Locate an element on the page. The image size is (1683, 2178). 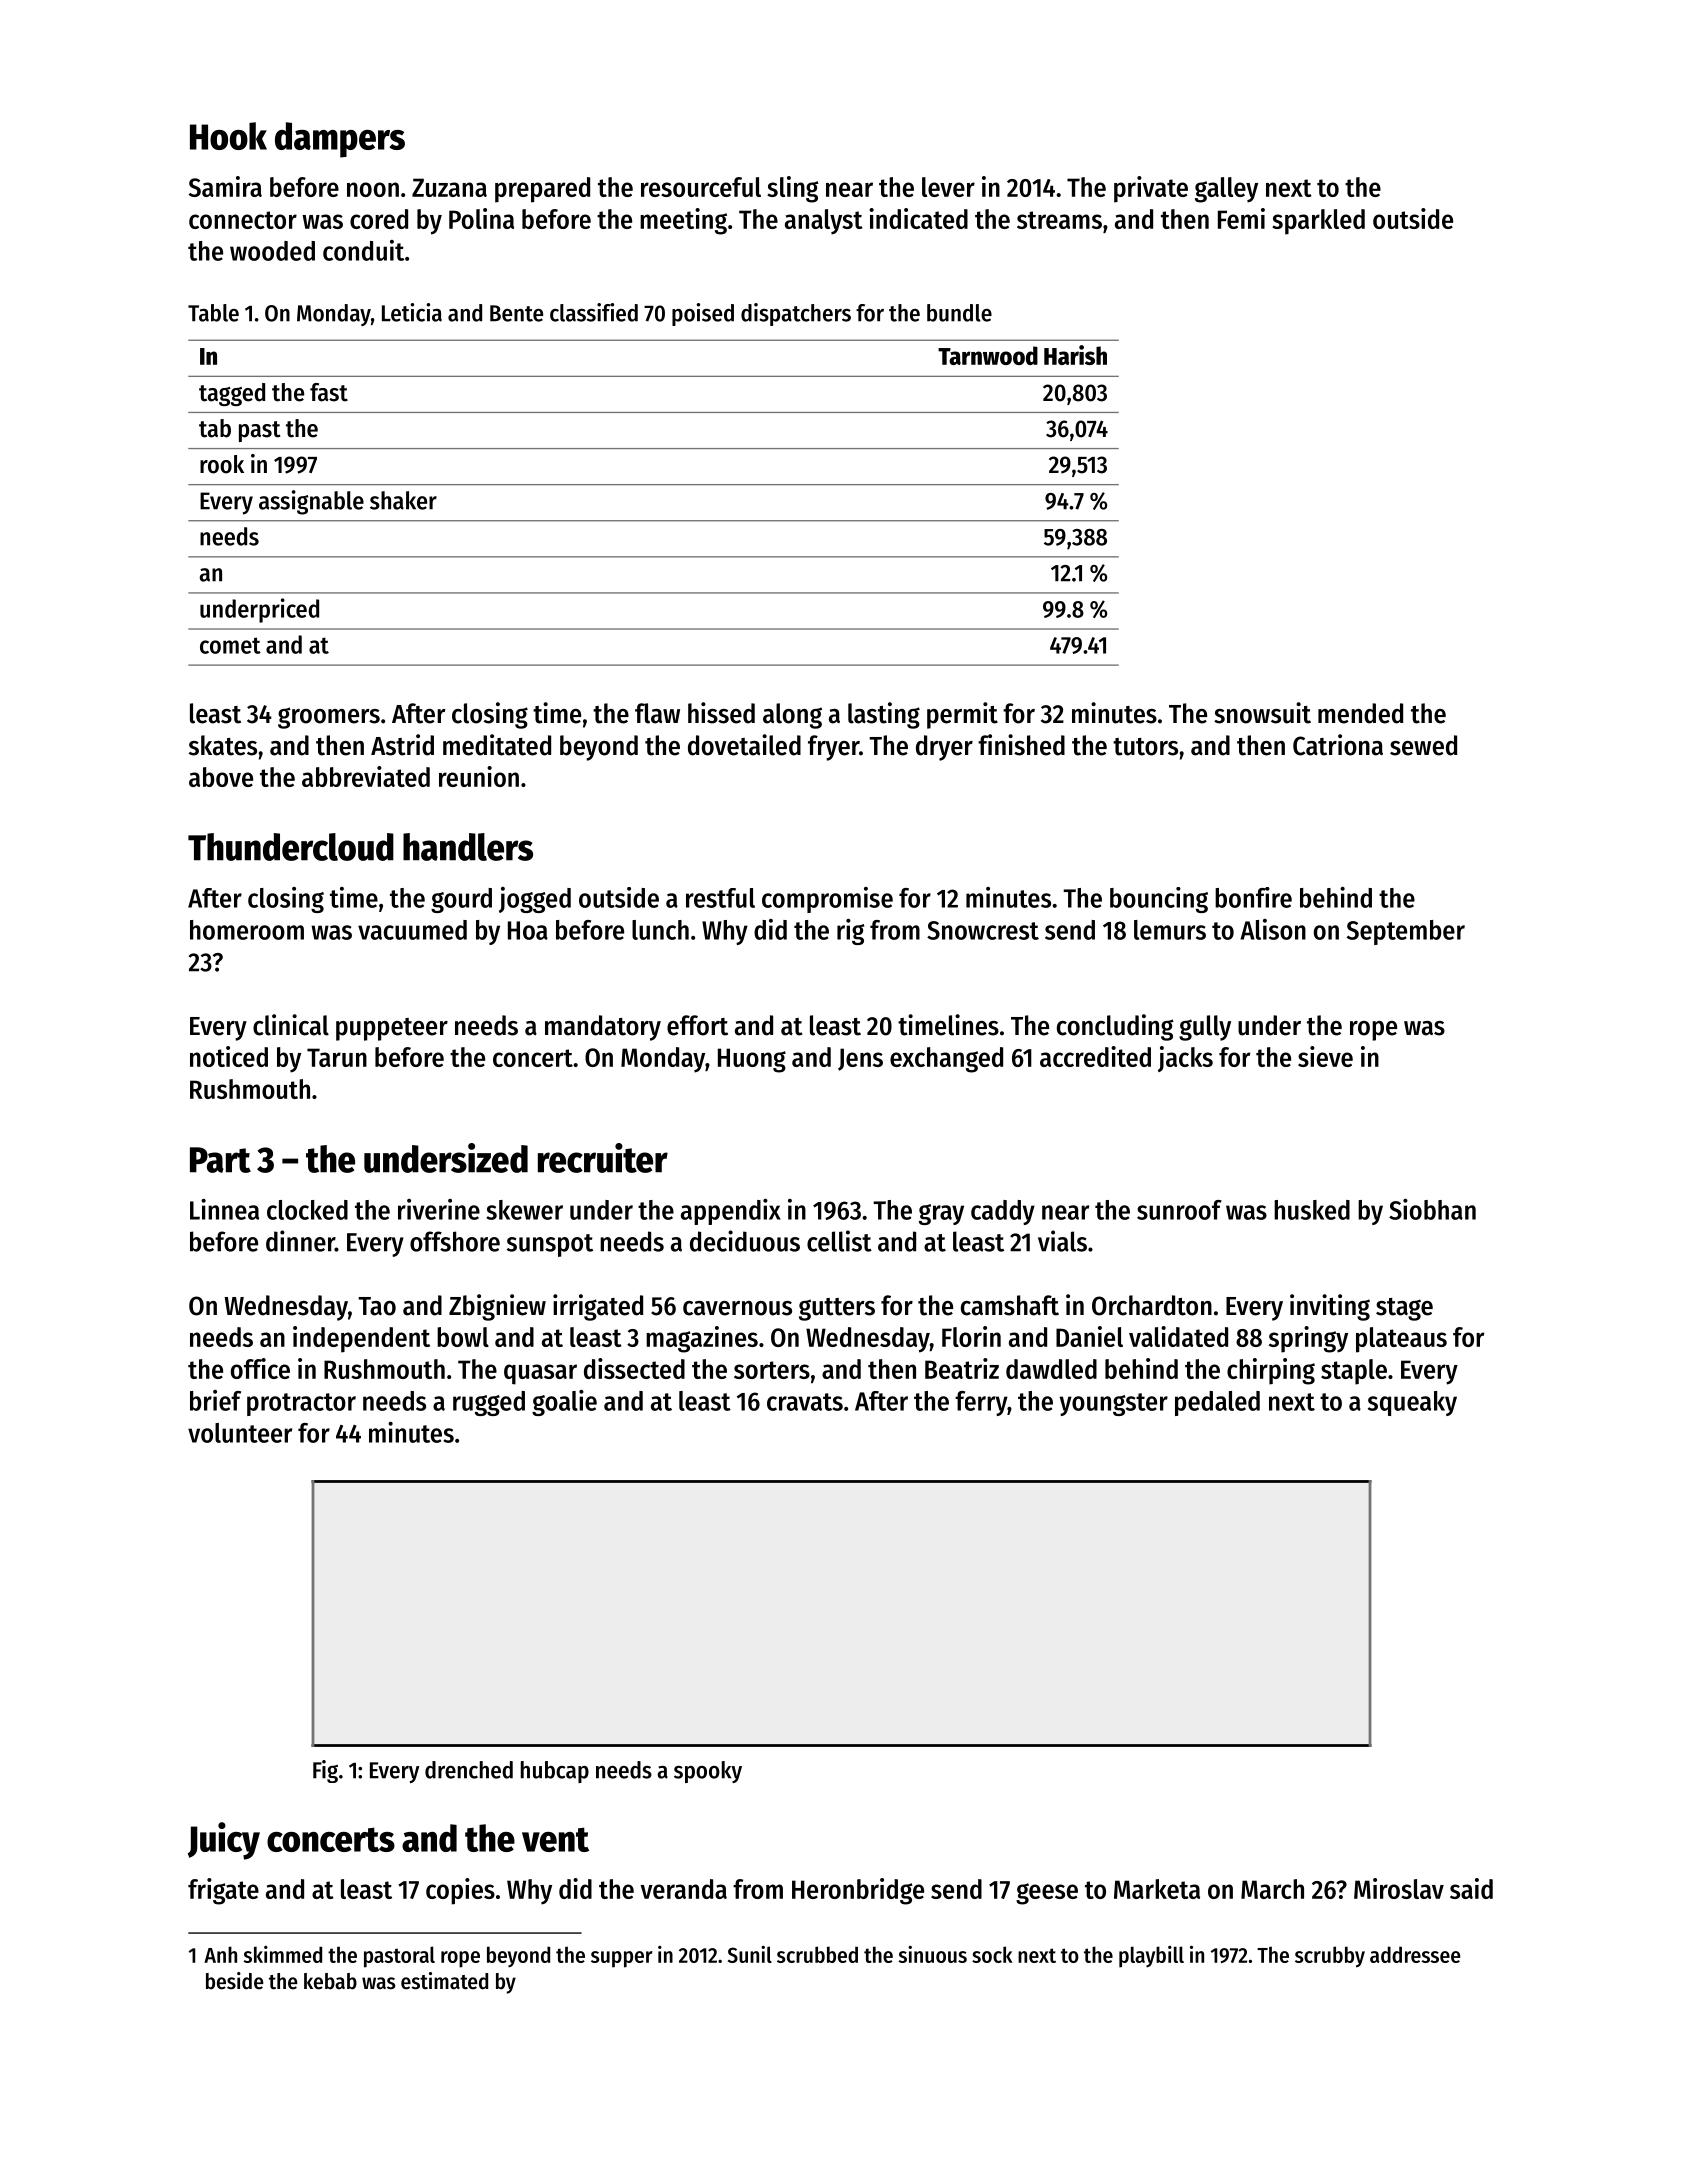
scrubbed is located at coordinates (817, 1954).
